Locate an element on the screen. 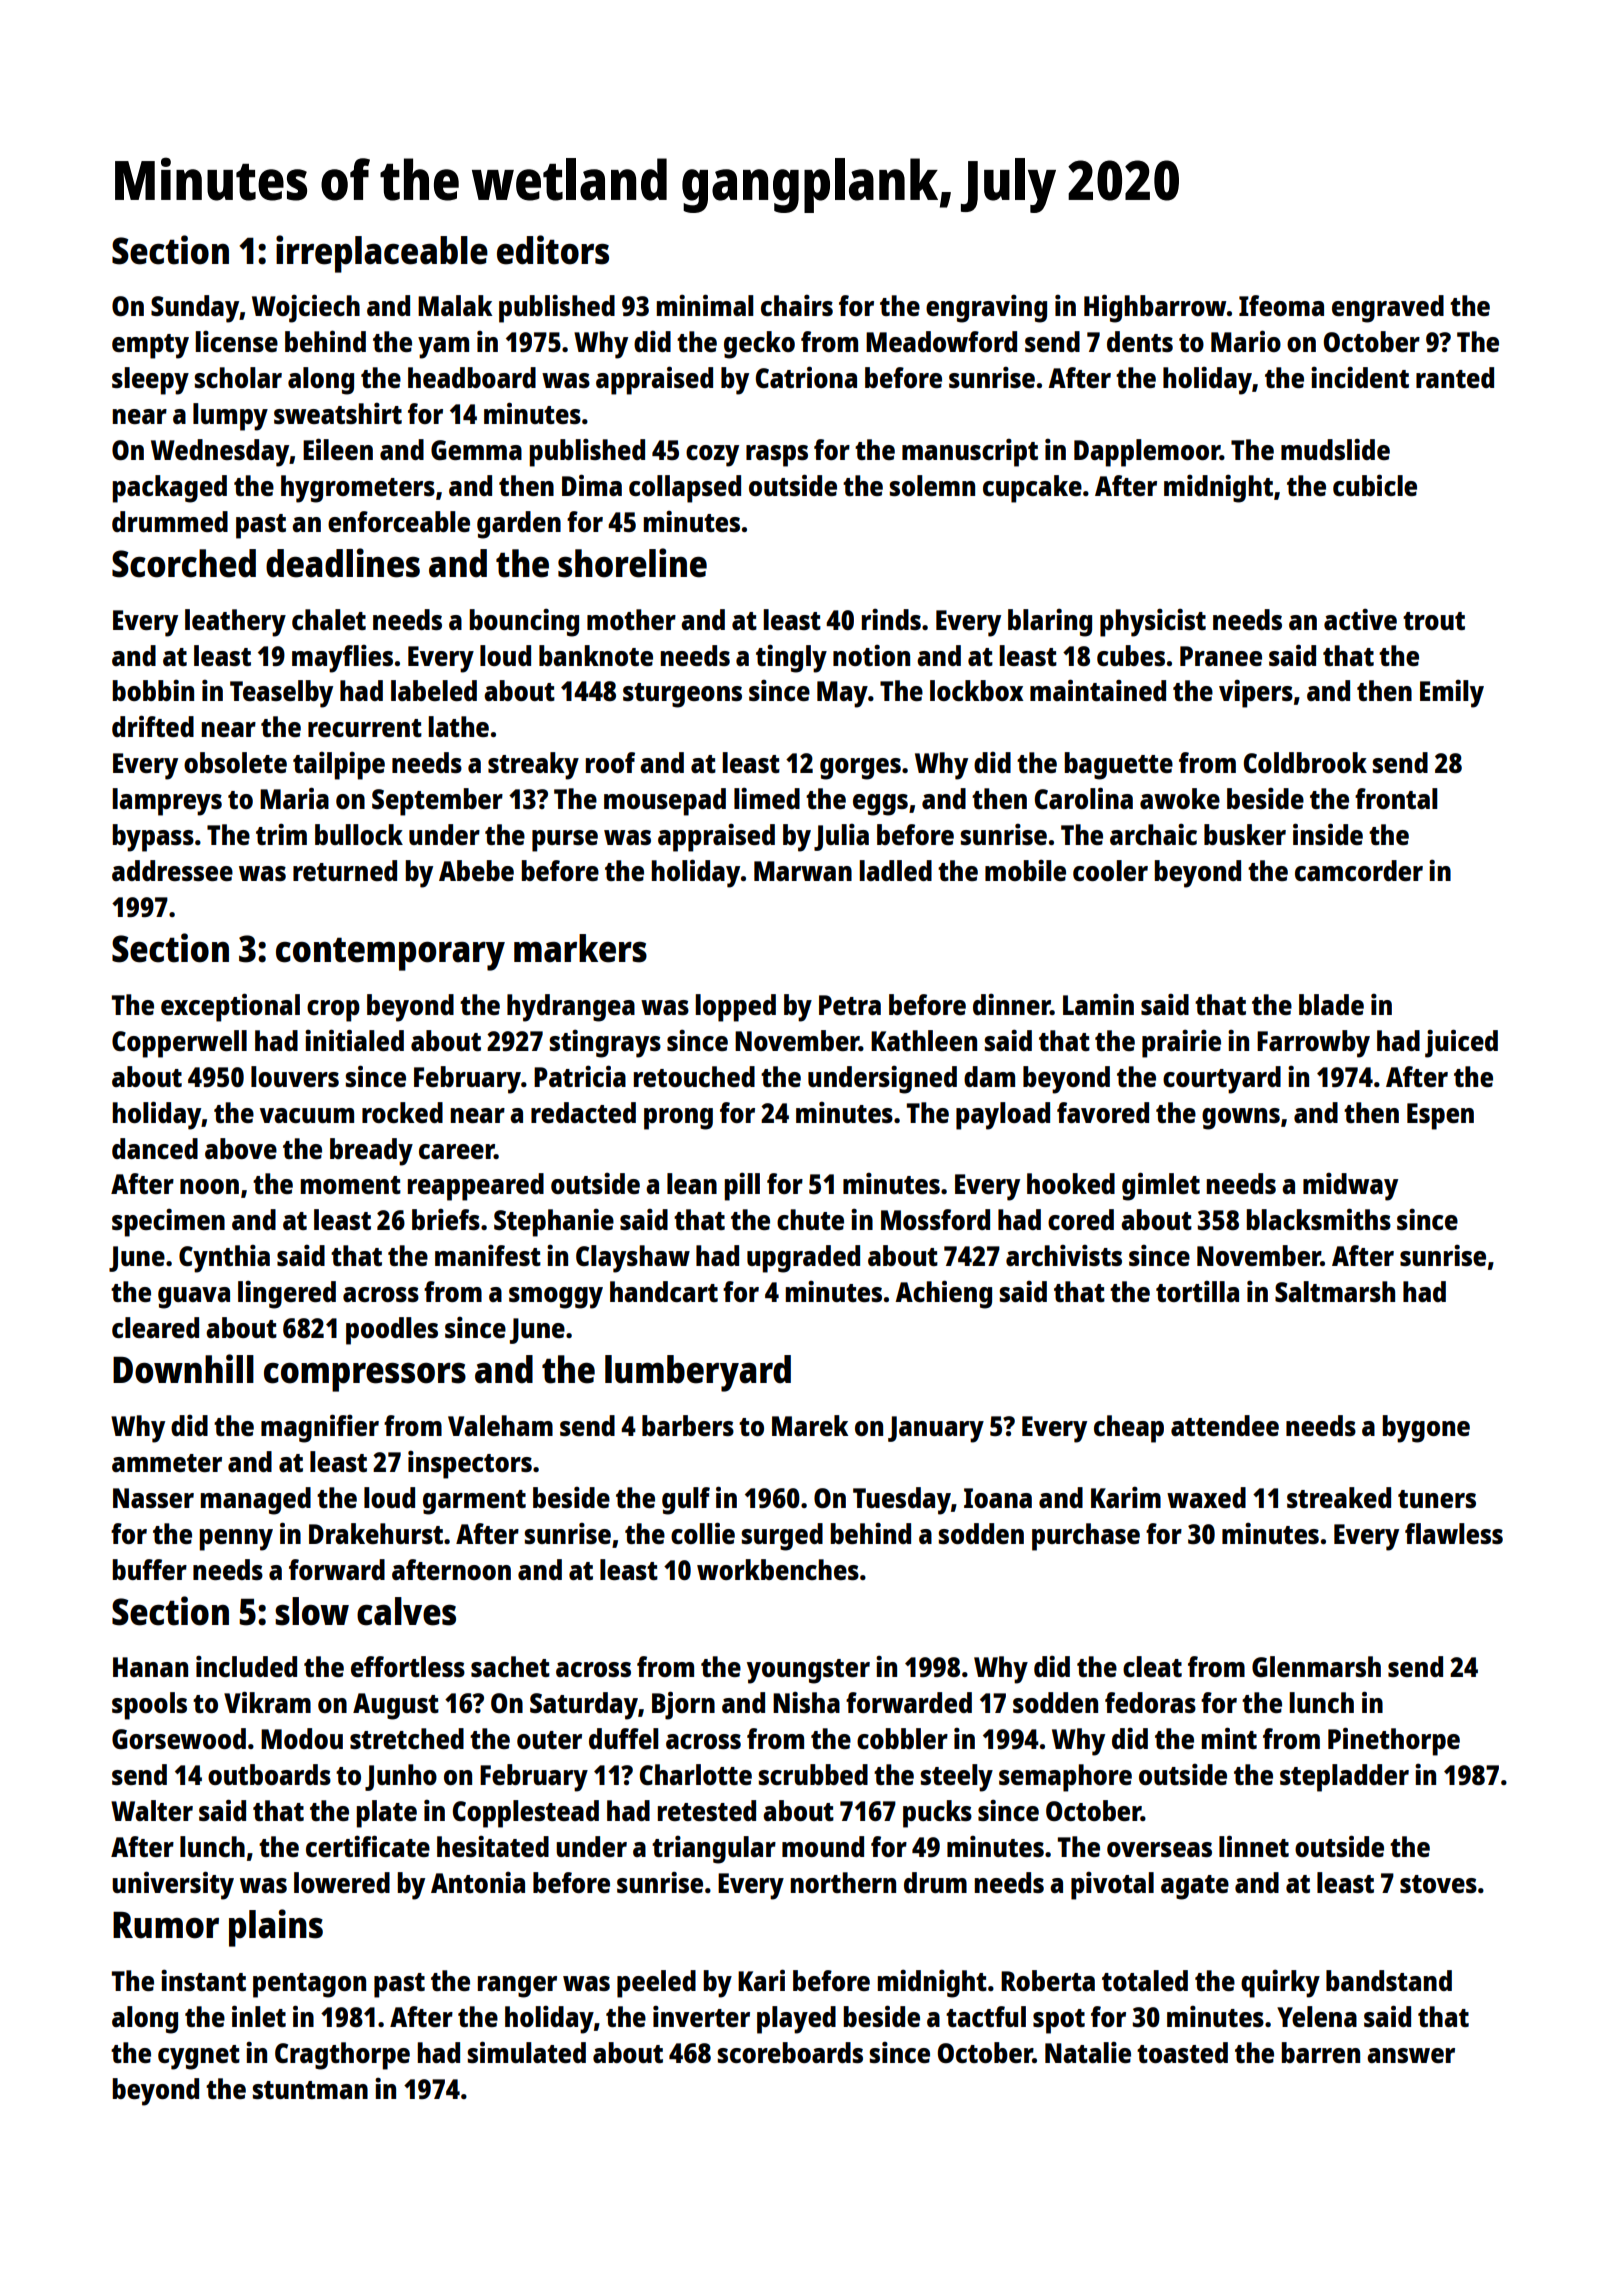 Image resolution: width=1620 pixels, height=2292 pixels. empty is located at coordinates (150, 346).
